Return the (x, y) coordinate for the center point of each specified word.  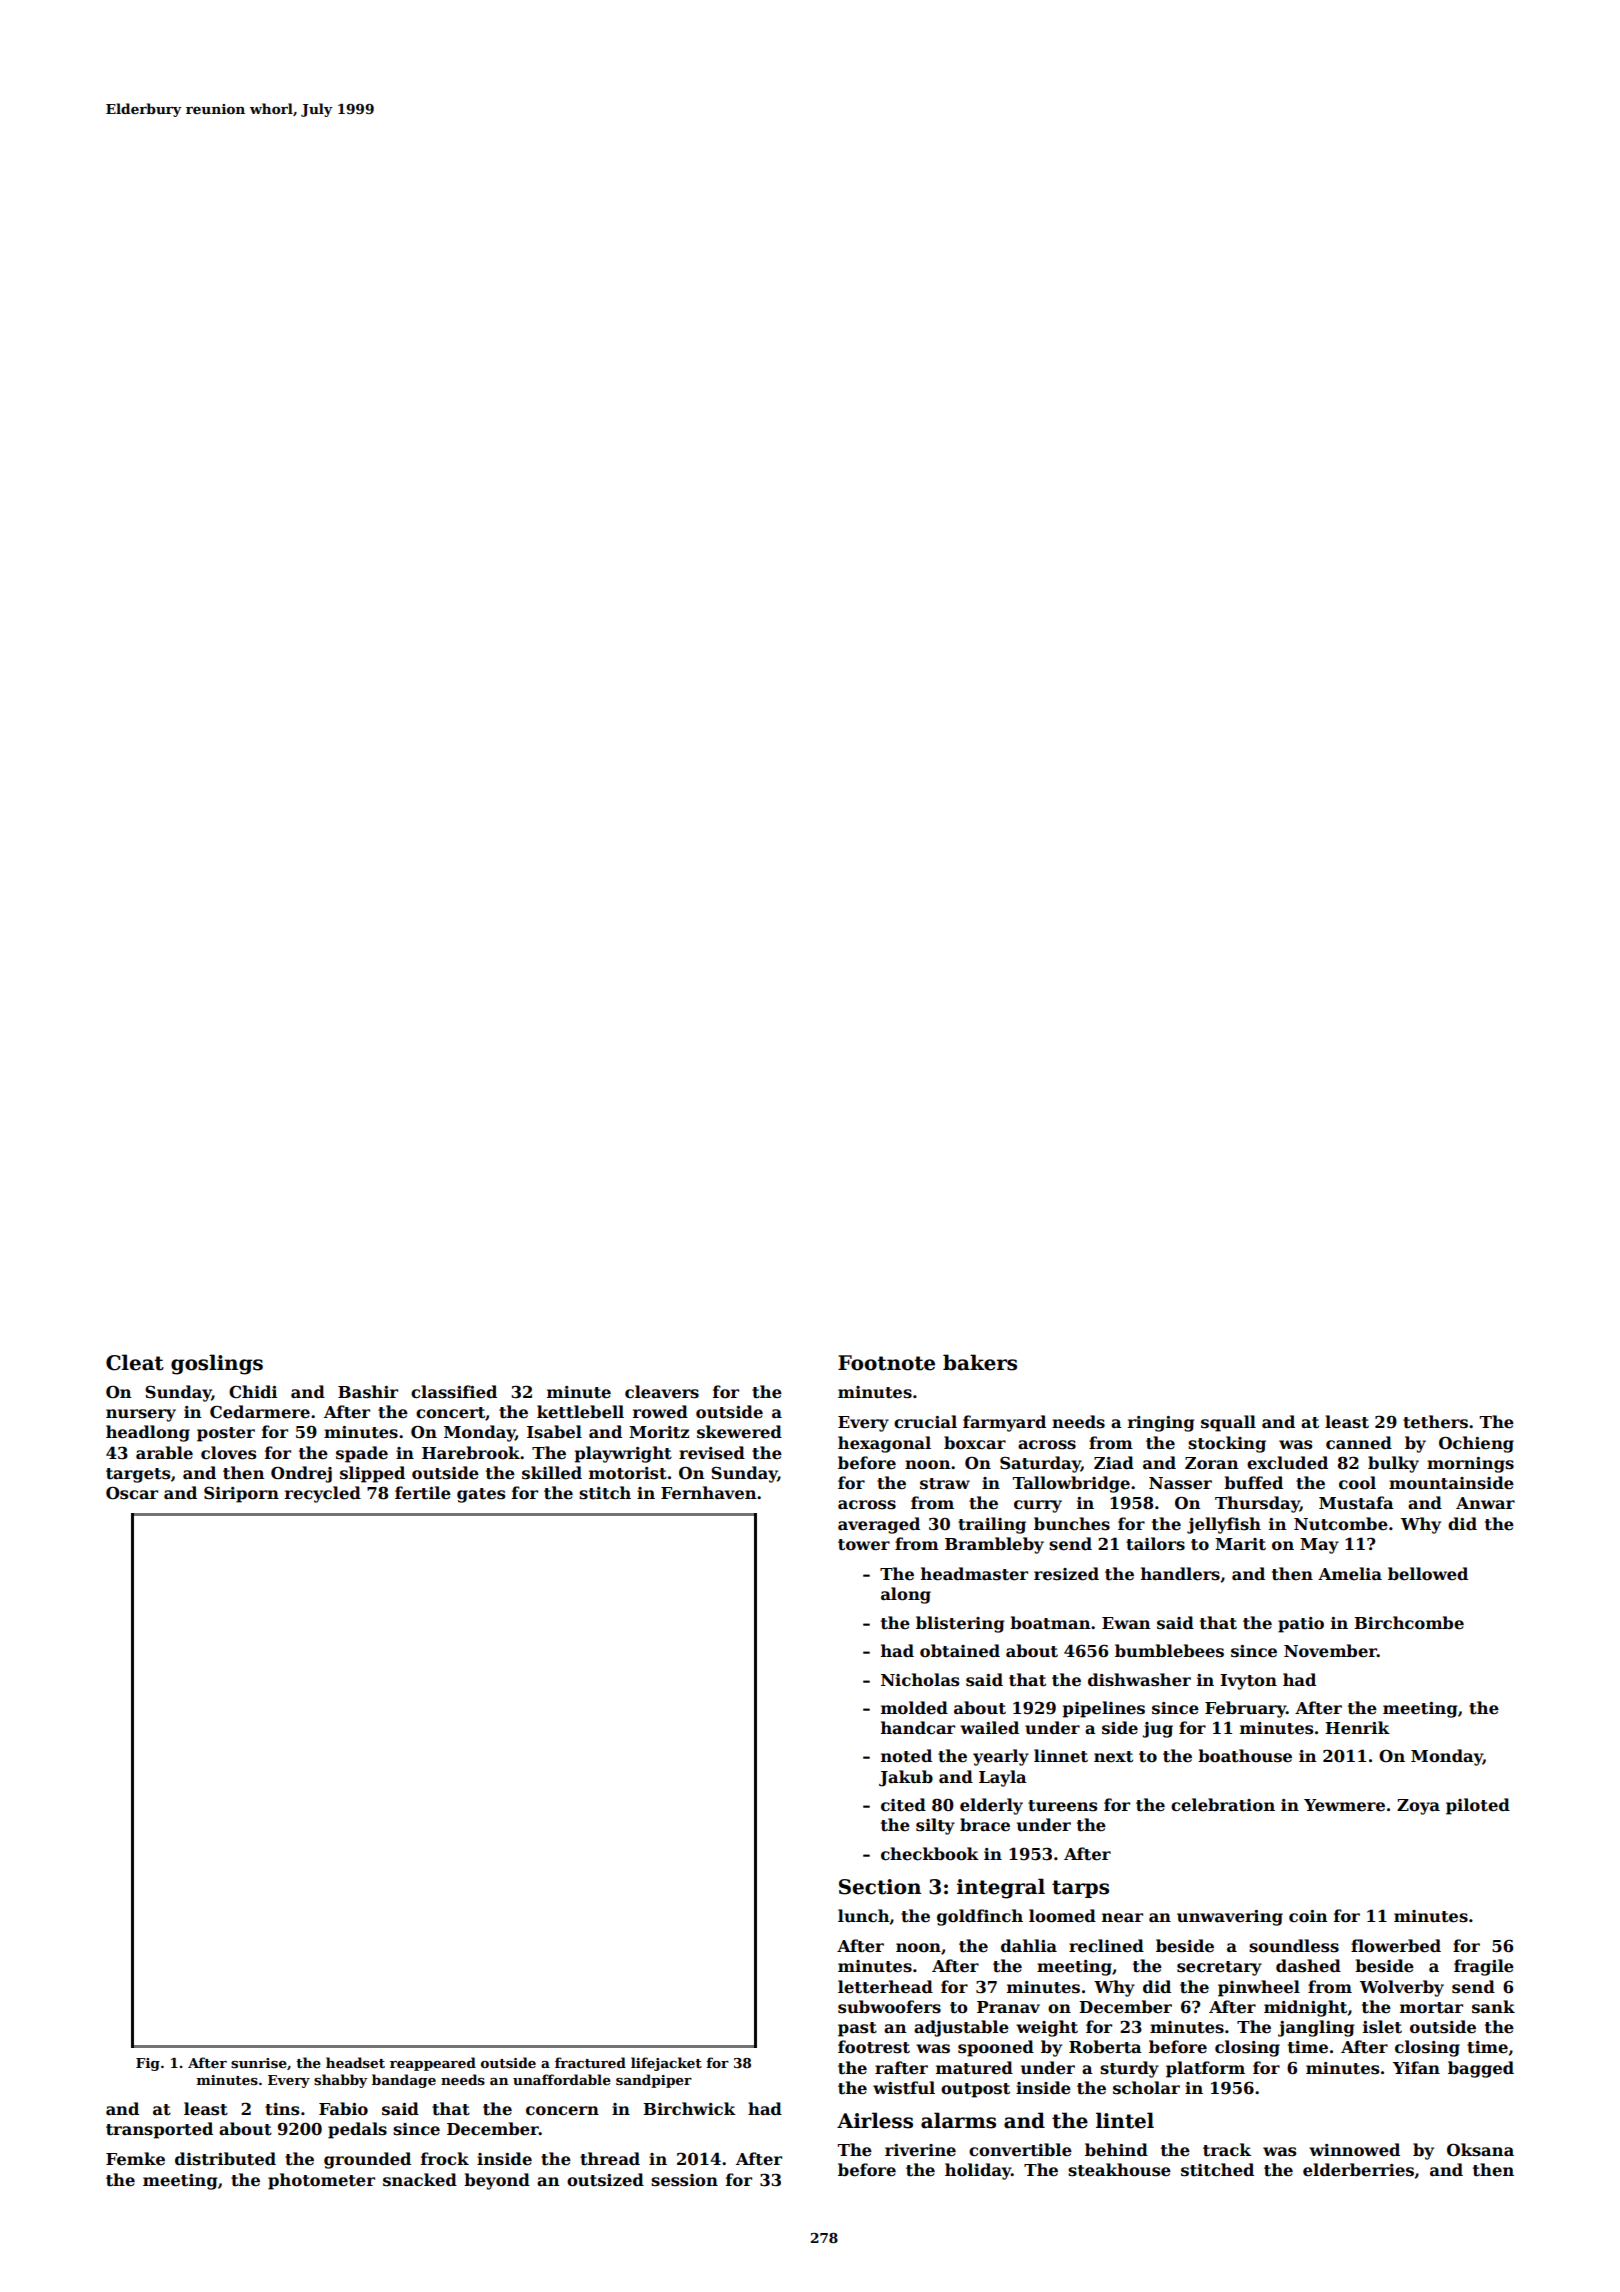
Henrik (1357, 1728)
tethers (1435, 1422)
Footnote (886, 1363)
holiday (978, 2171)
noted (906, 1756)
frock (445, 2159)
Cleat (135, 1362)
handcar (918, 1728)
